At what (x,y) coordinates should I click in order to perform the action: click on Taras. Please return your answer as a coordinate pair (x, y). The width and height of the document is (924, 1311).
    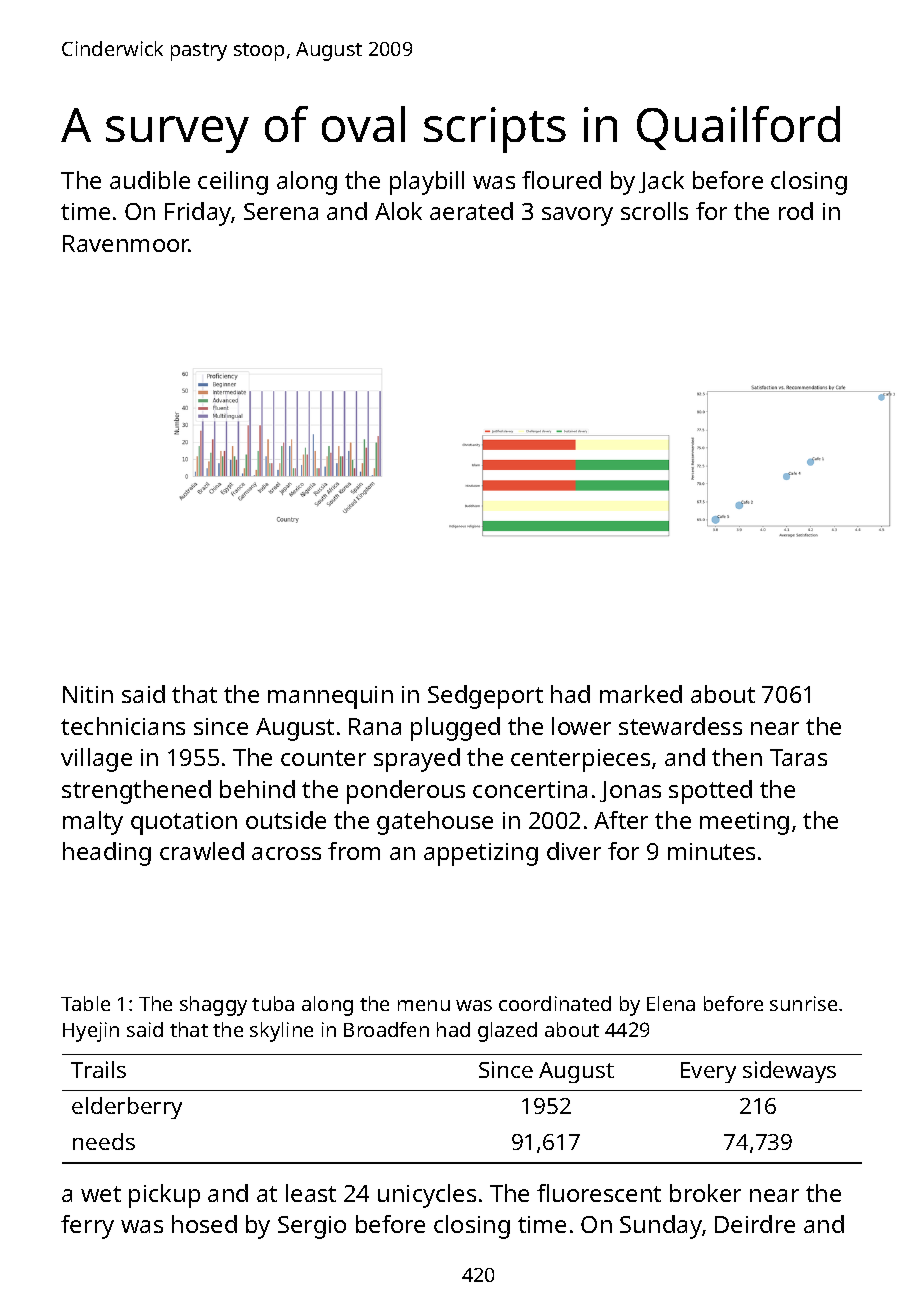
    Looking at the image, I should click on (798, 757).
